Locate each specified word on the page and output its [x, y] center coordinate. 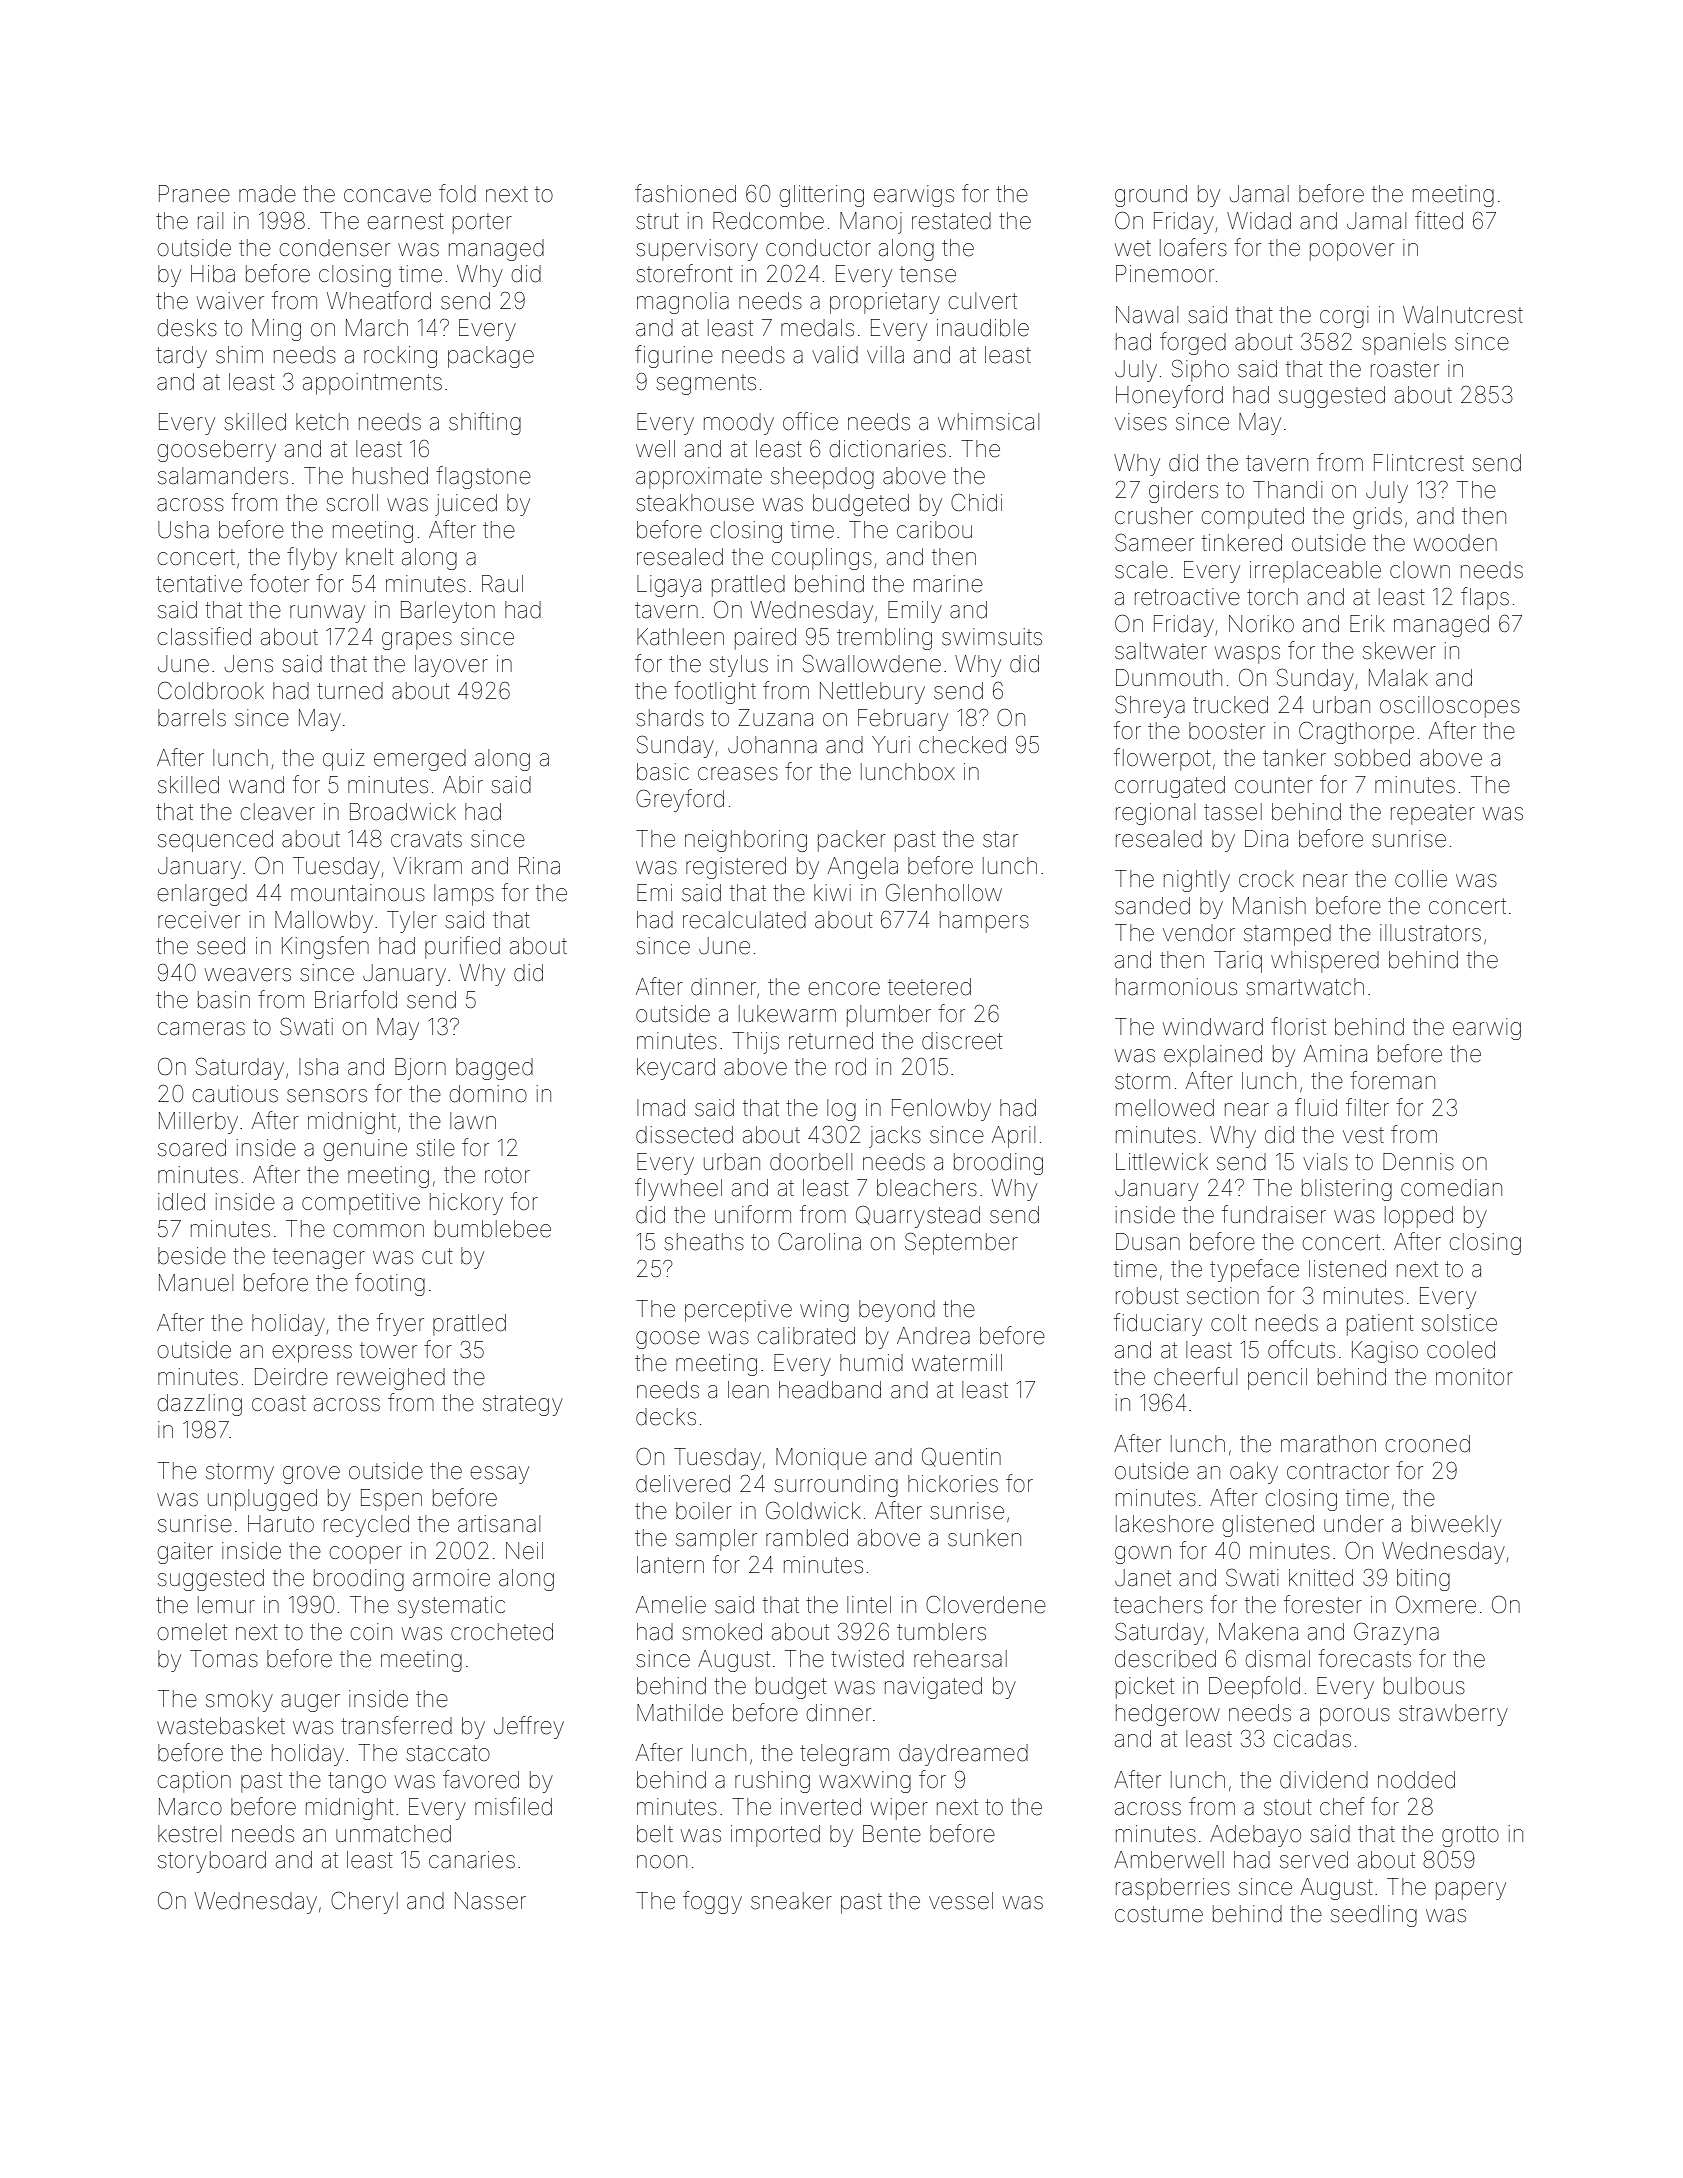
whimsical [988, 422]
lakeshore [1165, 1524]
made [267, 194]
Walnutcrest [1463, 315]
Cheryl [364, 1903]
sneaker [791, 1901]
